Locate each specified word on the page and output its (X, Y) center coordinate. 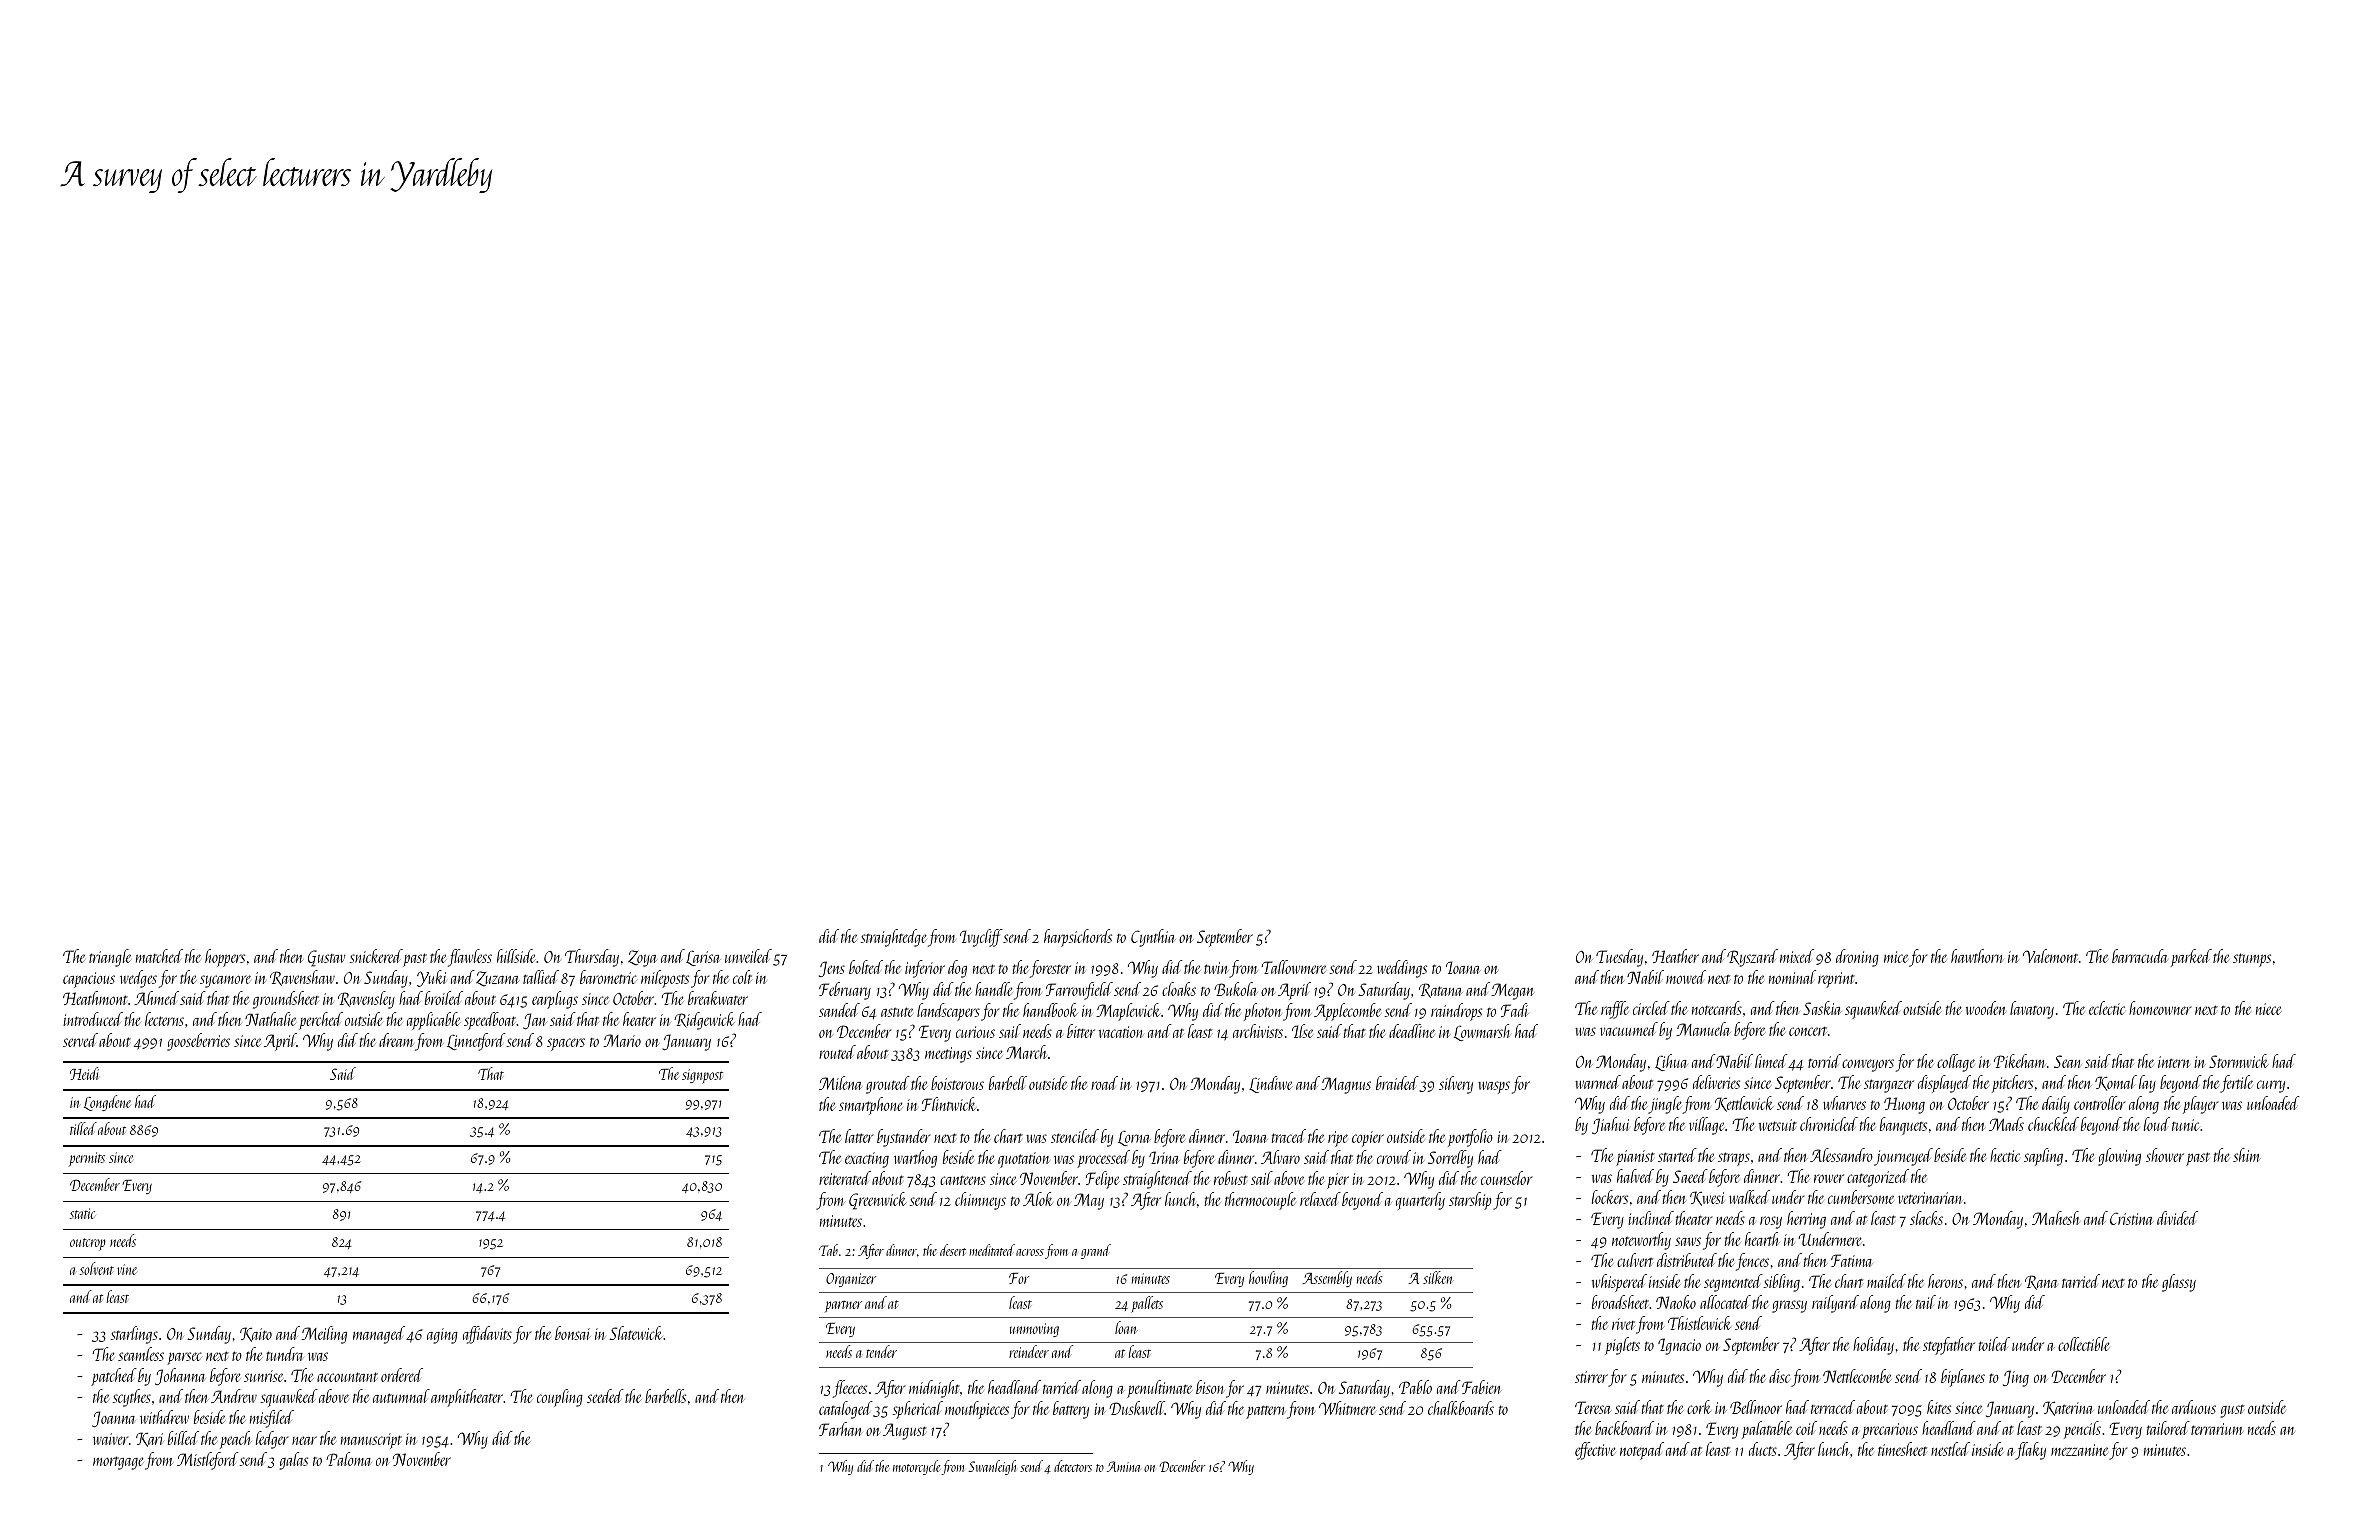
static (82, 1213)
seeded (605, 1396)
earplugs (555, 1000)
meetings (948, 1055)
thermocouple (1260, 1201)
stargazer (1889, 1086)
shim (2247, 1155)
